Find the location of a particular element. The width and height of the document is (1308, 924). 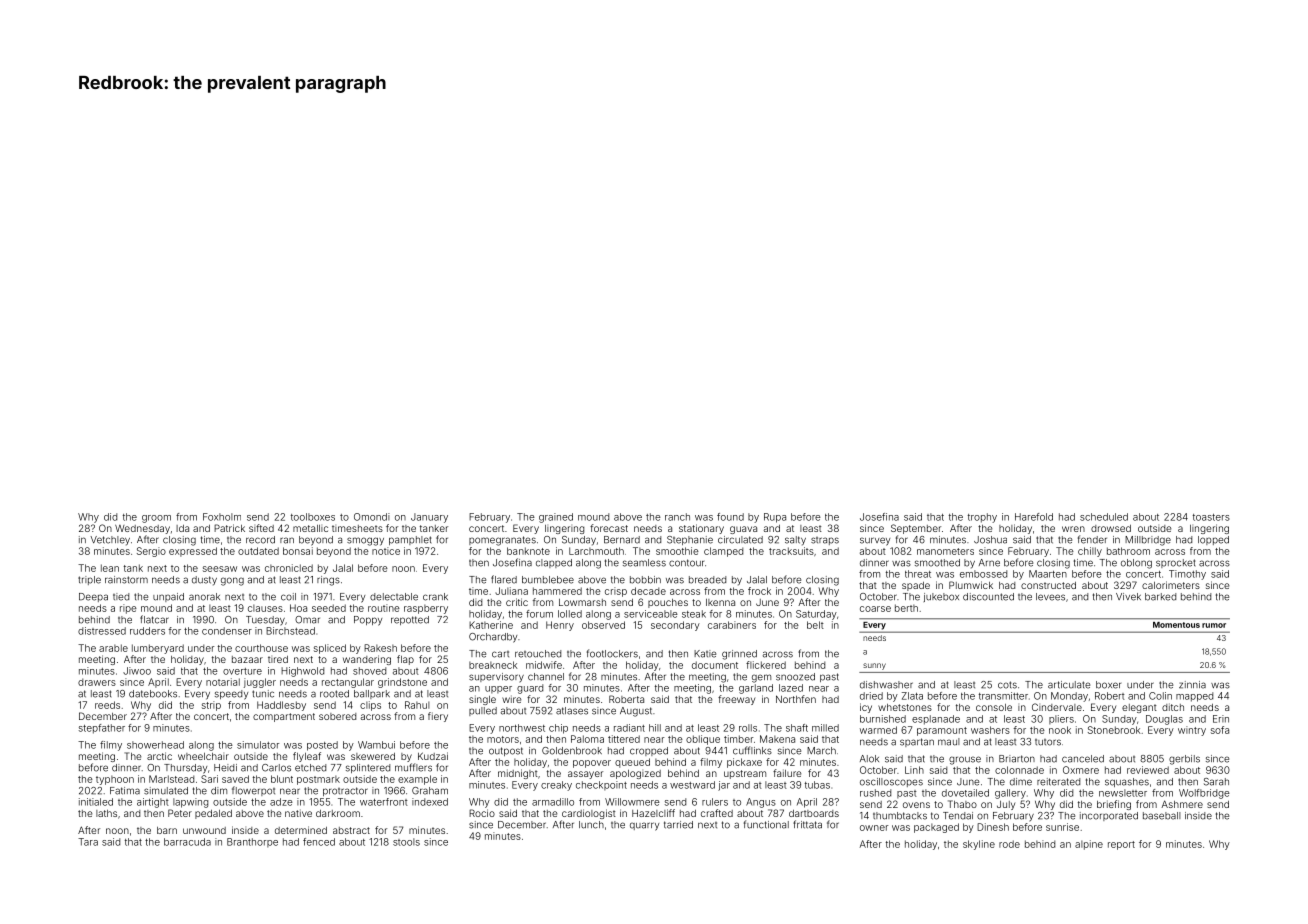

transmitter is located at coordinates (1003, 696).
